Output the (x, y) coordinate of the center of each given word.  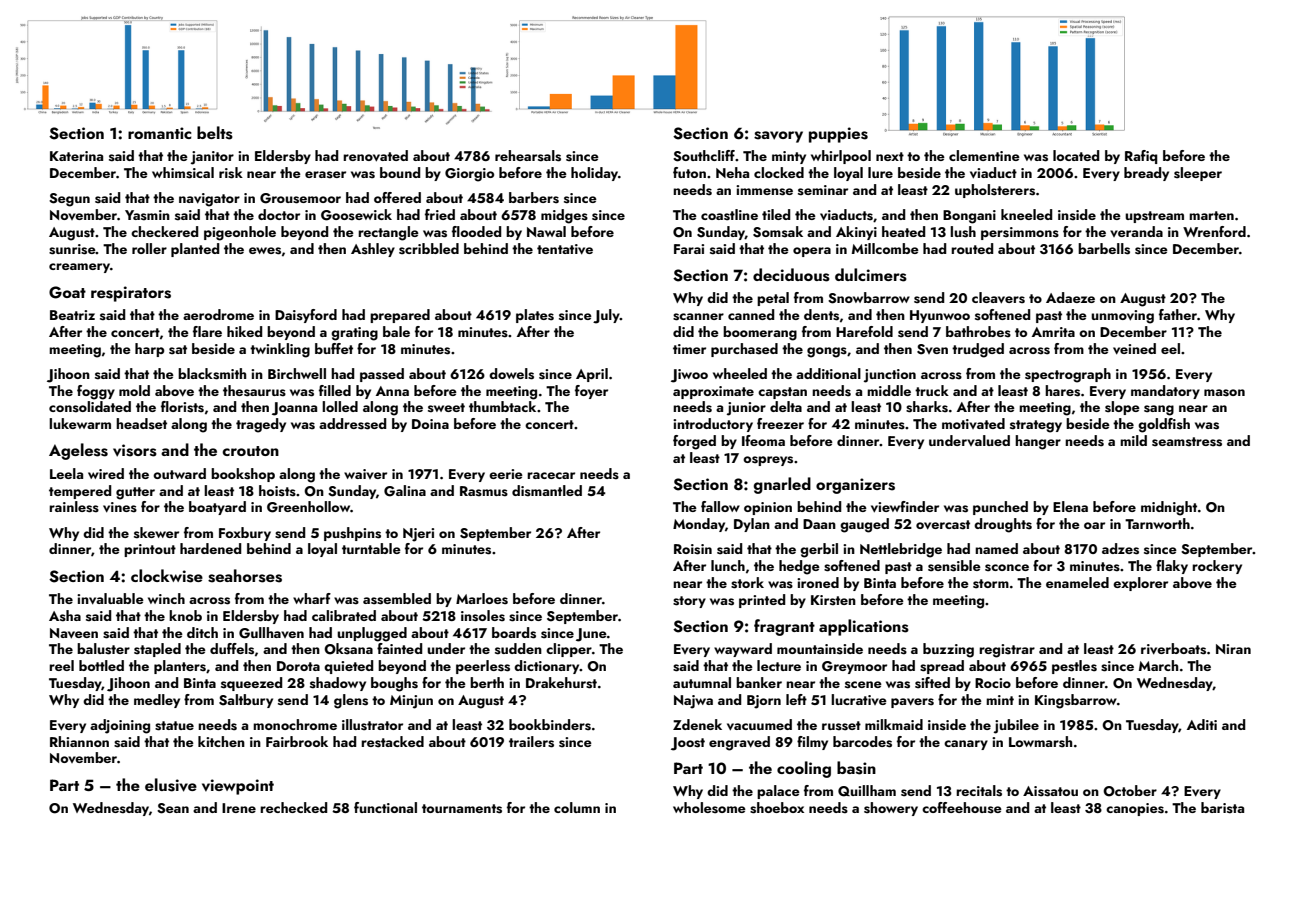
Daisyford (306, 316)
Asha (65, 616)
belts (215, 133)
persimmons (1020, 233)
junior (746, 409)
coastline (729, 215)
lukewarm (80, 423)
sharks (927, 407)
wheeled (740, 373)
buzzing (948, 650)
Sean (173, 808)
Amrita (1053, 332)
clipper (569, 650)
